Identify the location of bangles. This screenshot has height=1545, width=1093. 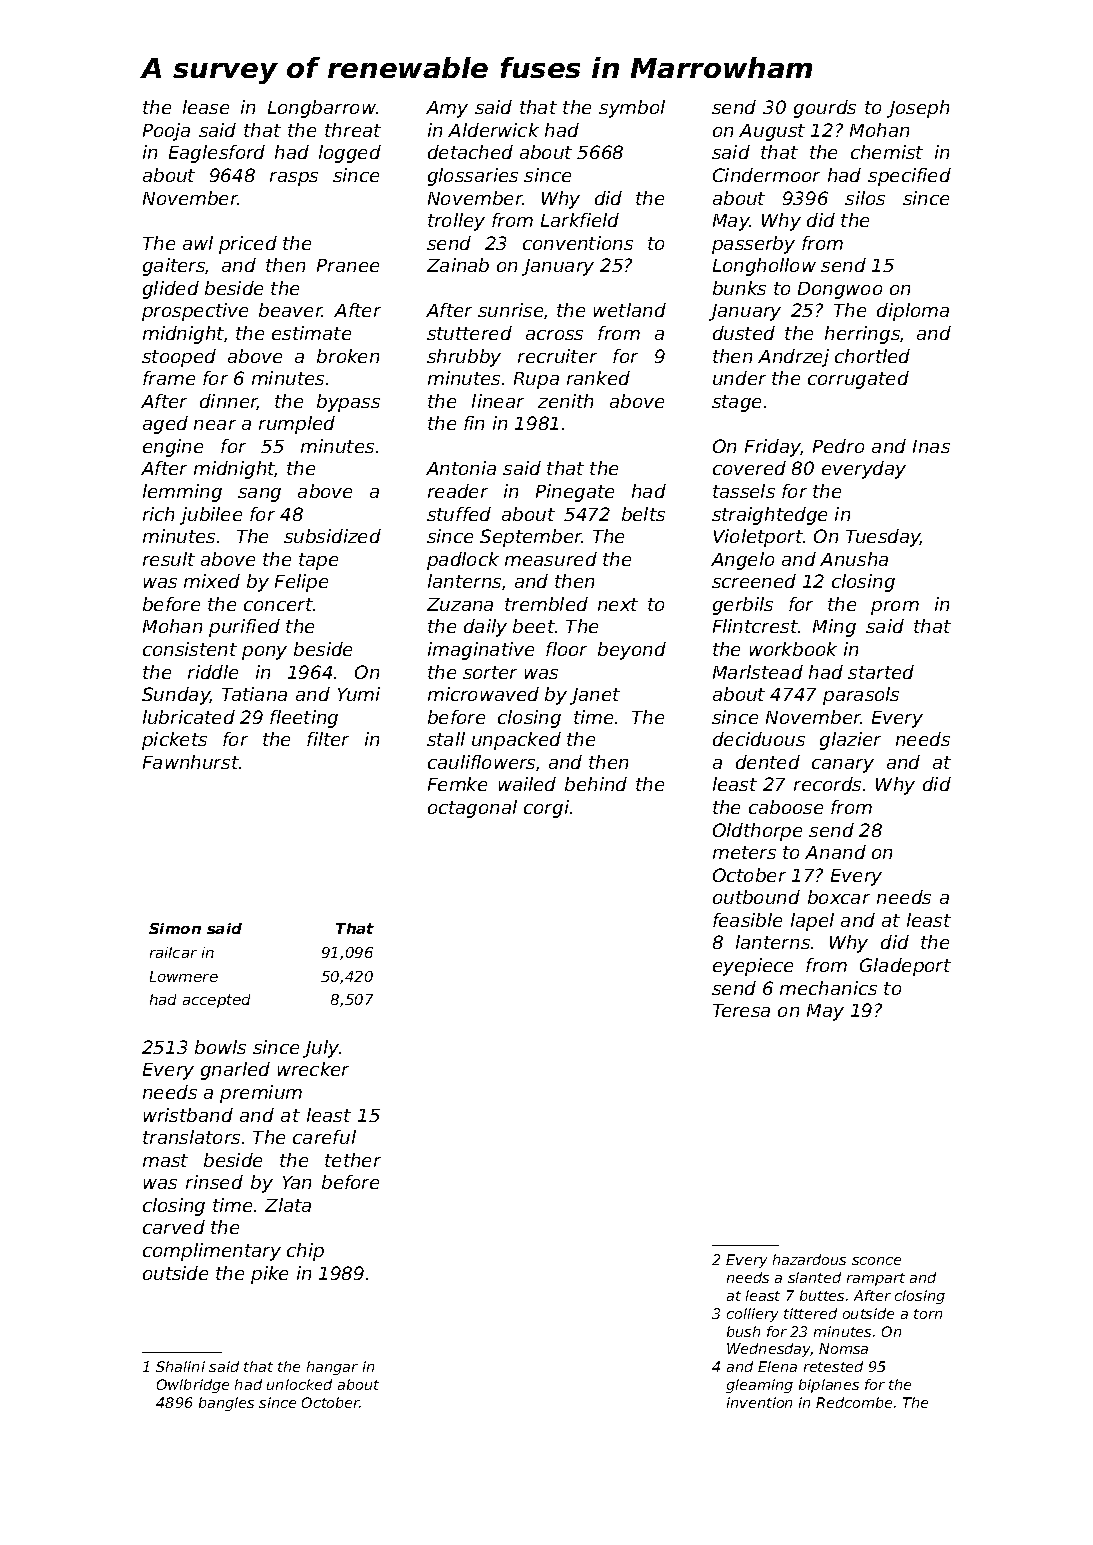
(226, 1404).
